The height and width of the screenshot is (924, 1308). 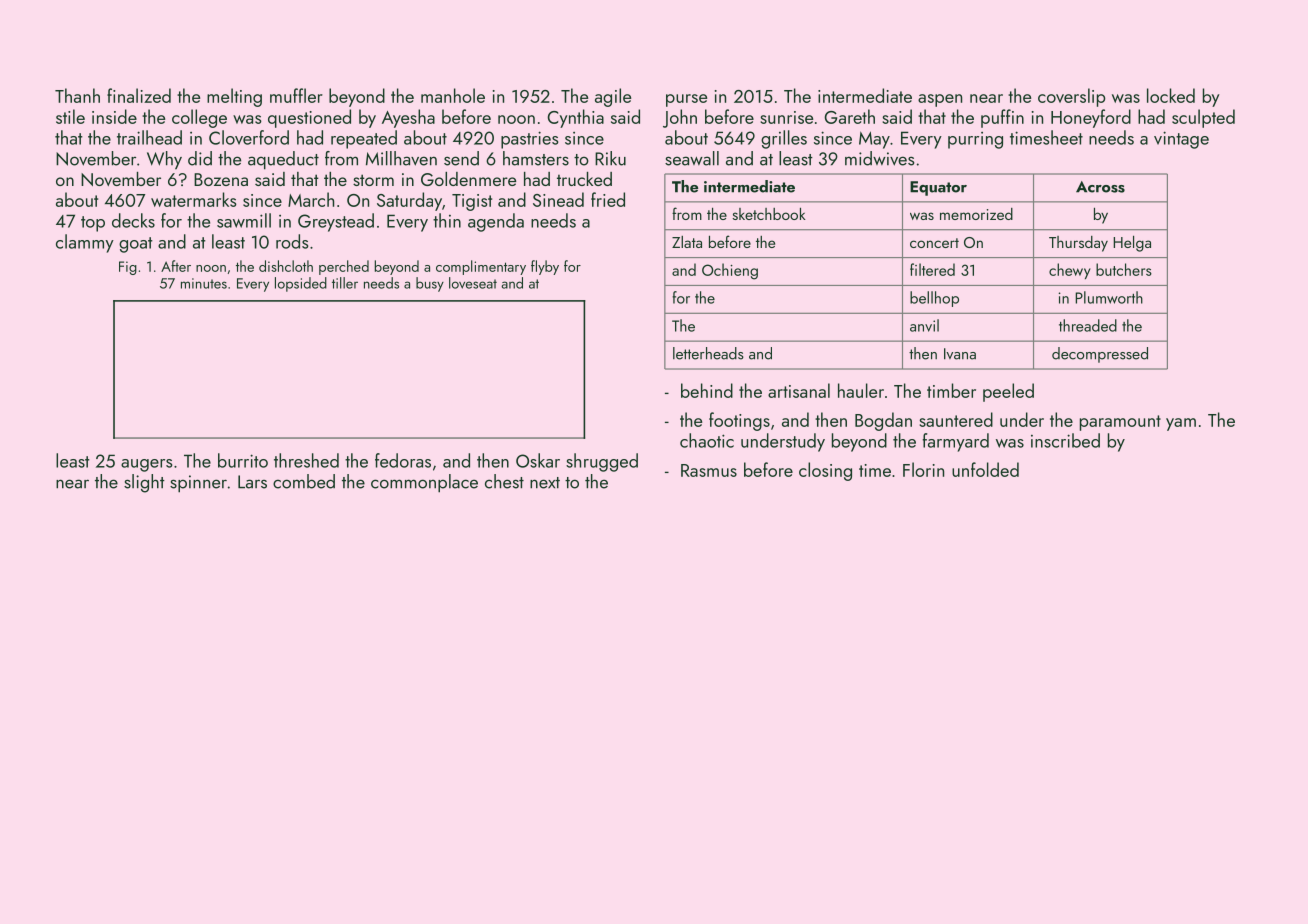 I want to click on Rasmus, so click(x=709, y=470).
